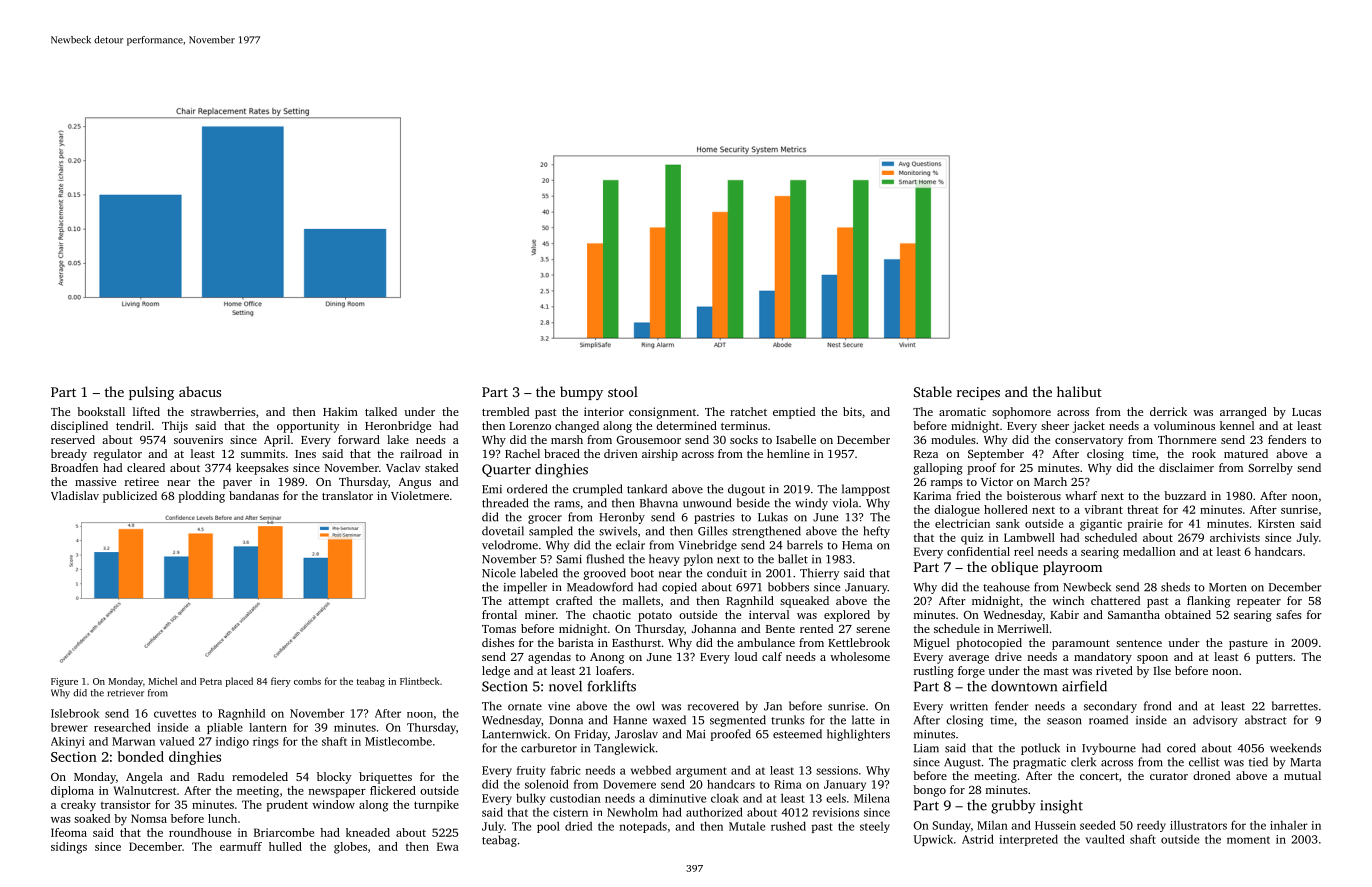  I want to click on Meadowford, so click(600, 587).
